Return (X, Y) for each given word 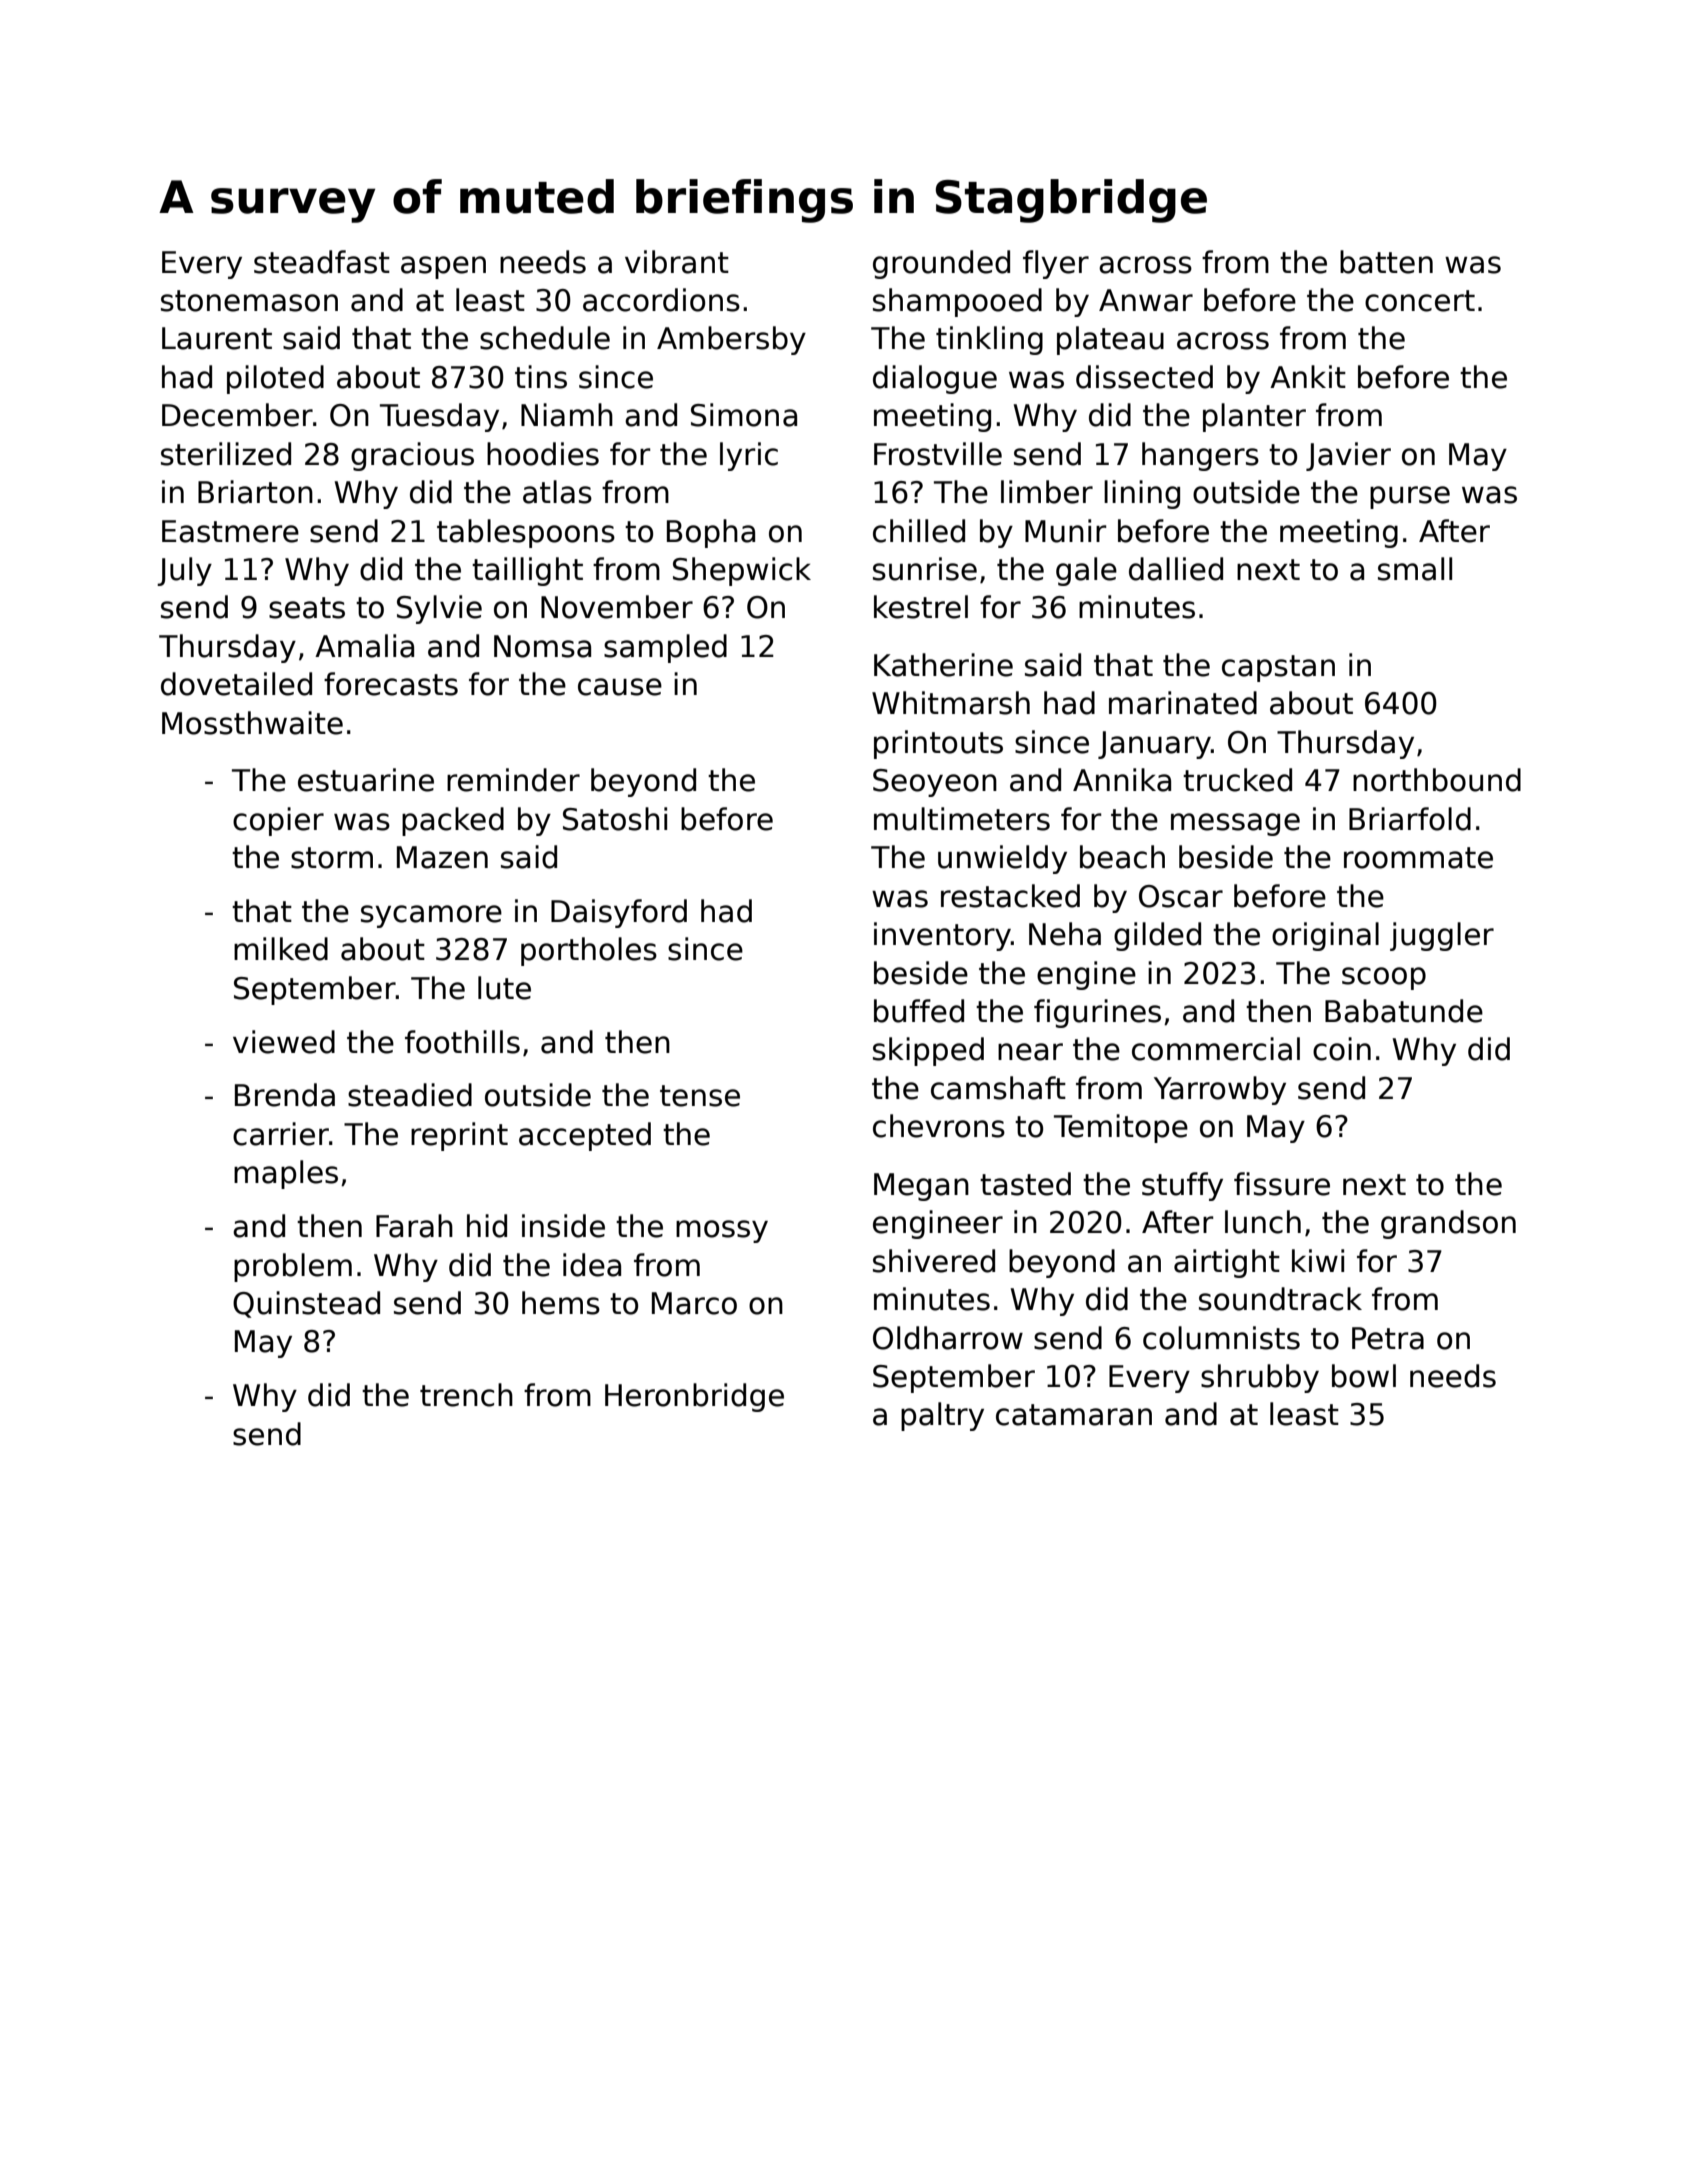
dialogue (935, 379)
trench (466, 1395)
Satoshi (615, 819)
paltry (942, 1416)
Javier (1348, 456)
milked (281, 949)
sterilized (226, 454)
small (1415, 569)
